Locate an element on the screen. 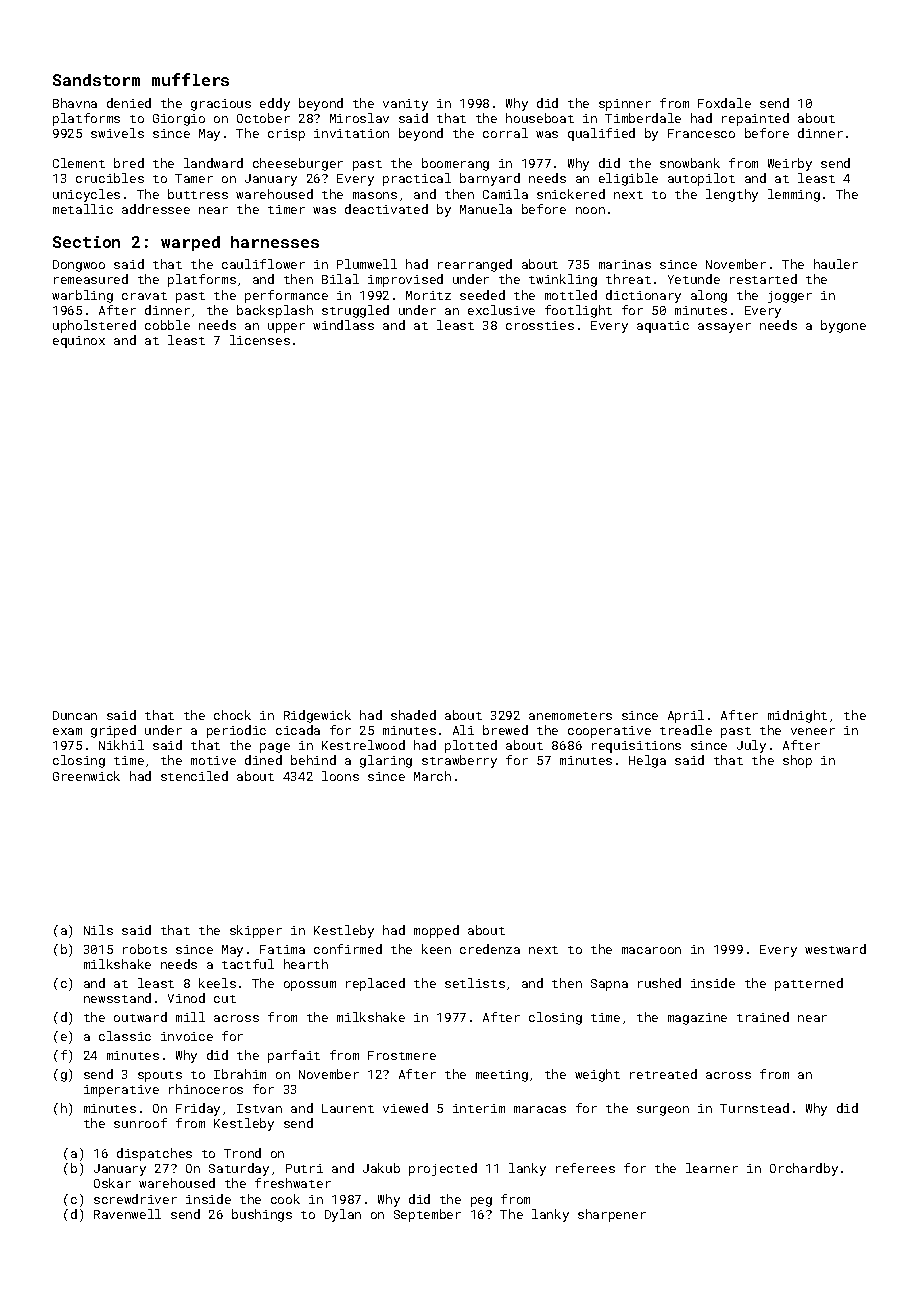 The image size is (924, 1308). repainted is located at coordinates (755, 119).
